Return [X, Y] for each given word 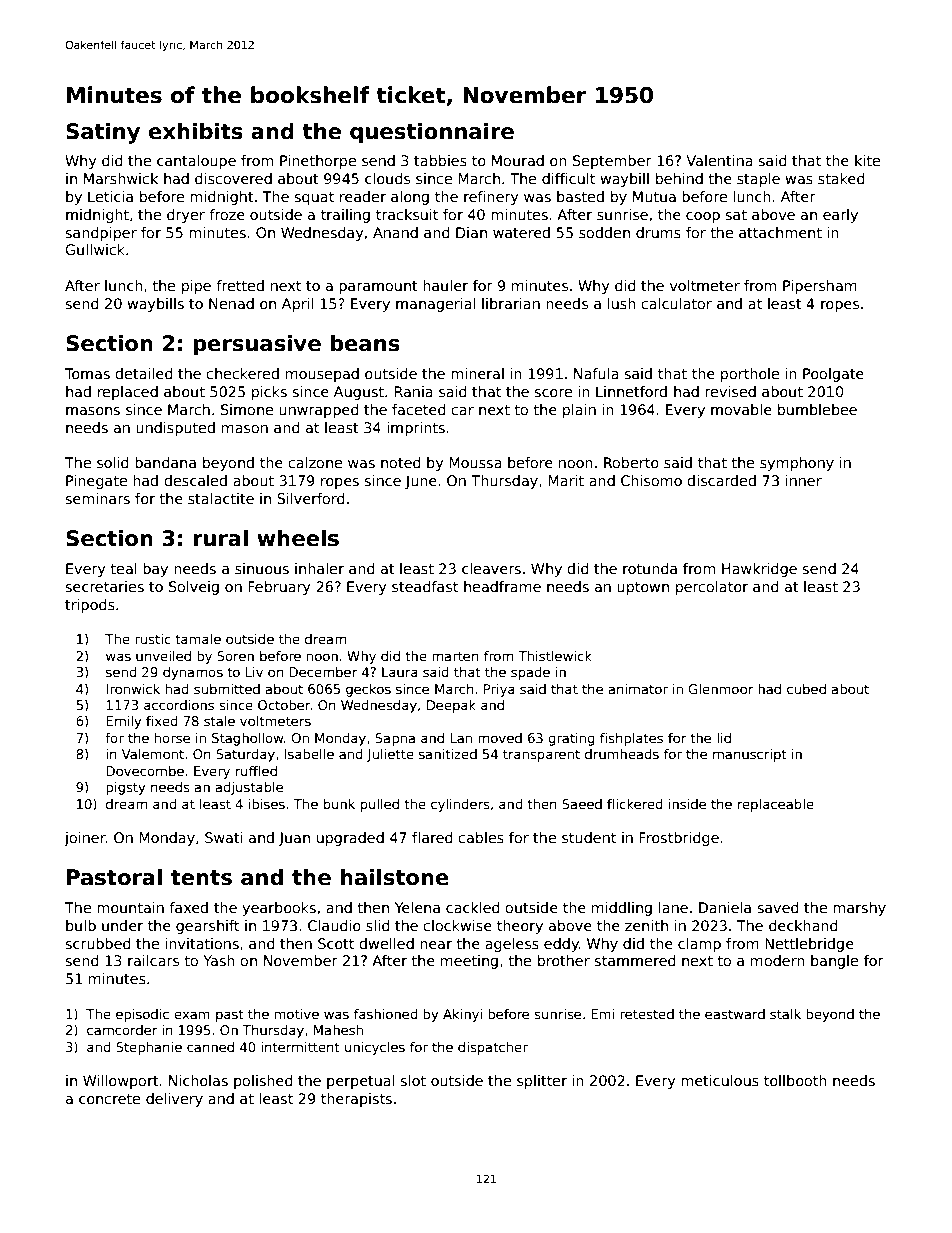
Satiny [103, 133]
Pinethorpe [318, 162]
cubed [806, 689]
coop [703, 217]
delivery [174, 1100]
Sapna [395, 739]
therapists [356, 1100]
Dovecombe [145, 771]
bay [155, 570]
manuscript [750, 755]
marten [455, 656]
